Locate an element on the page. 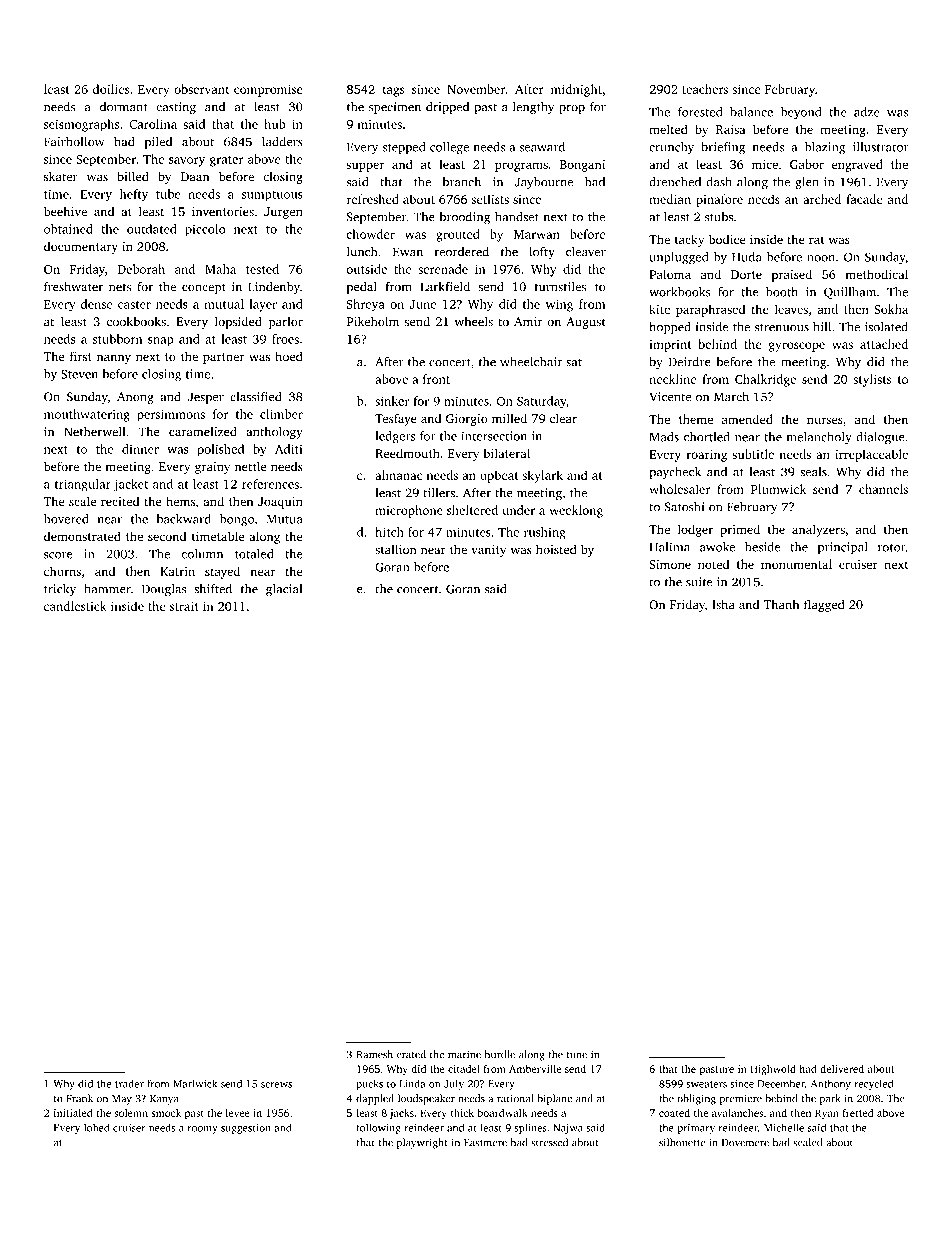 This page has height=1233, width=952. Isha is located at coordinates (723, 604).
